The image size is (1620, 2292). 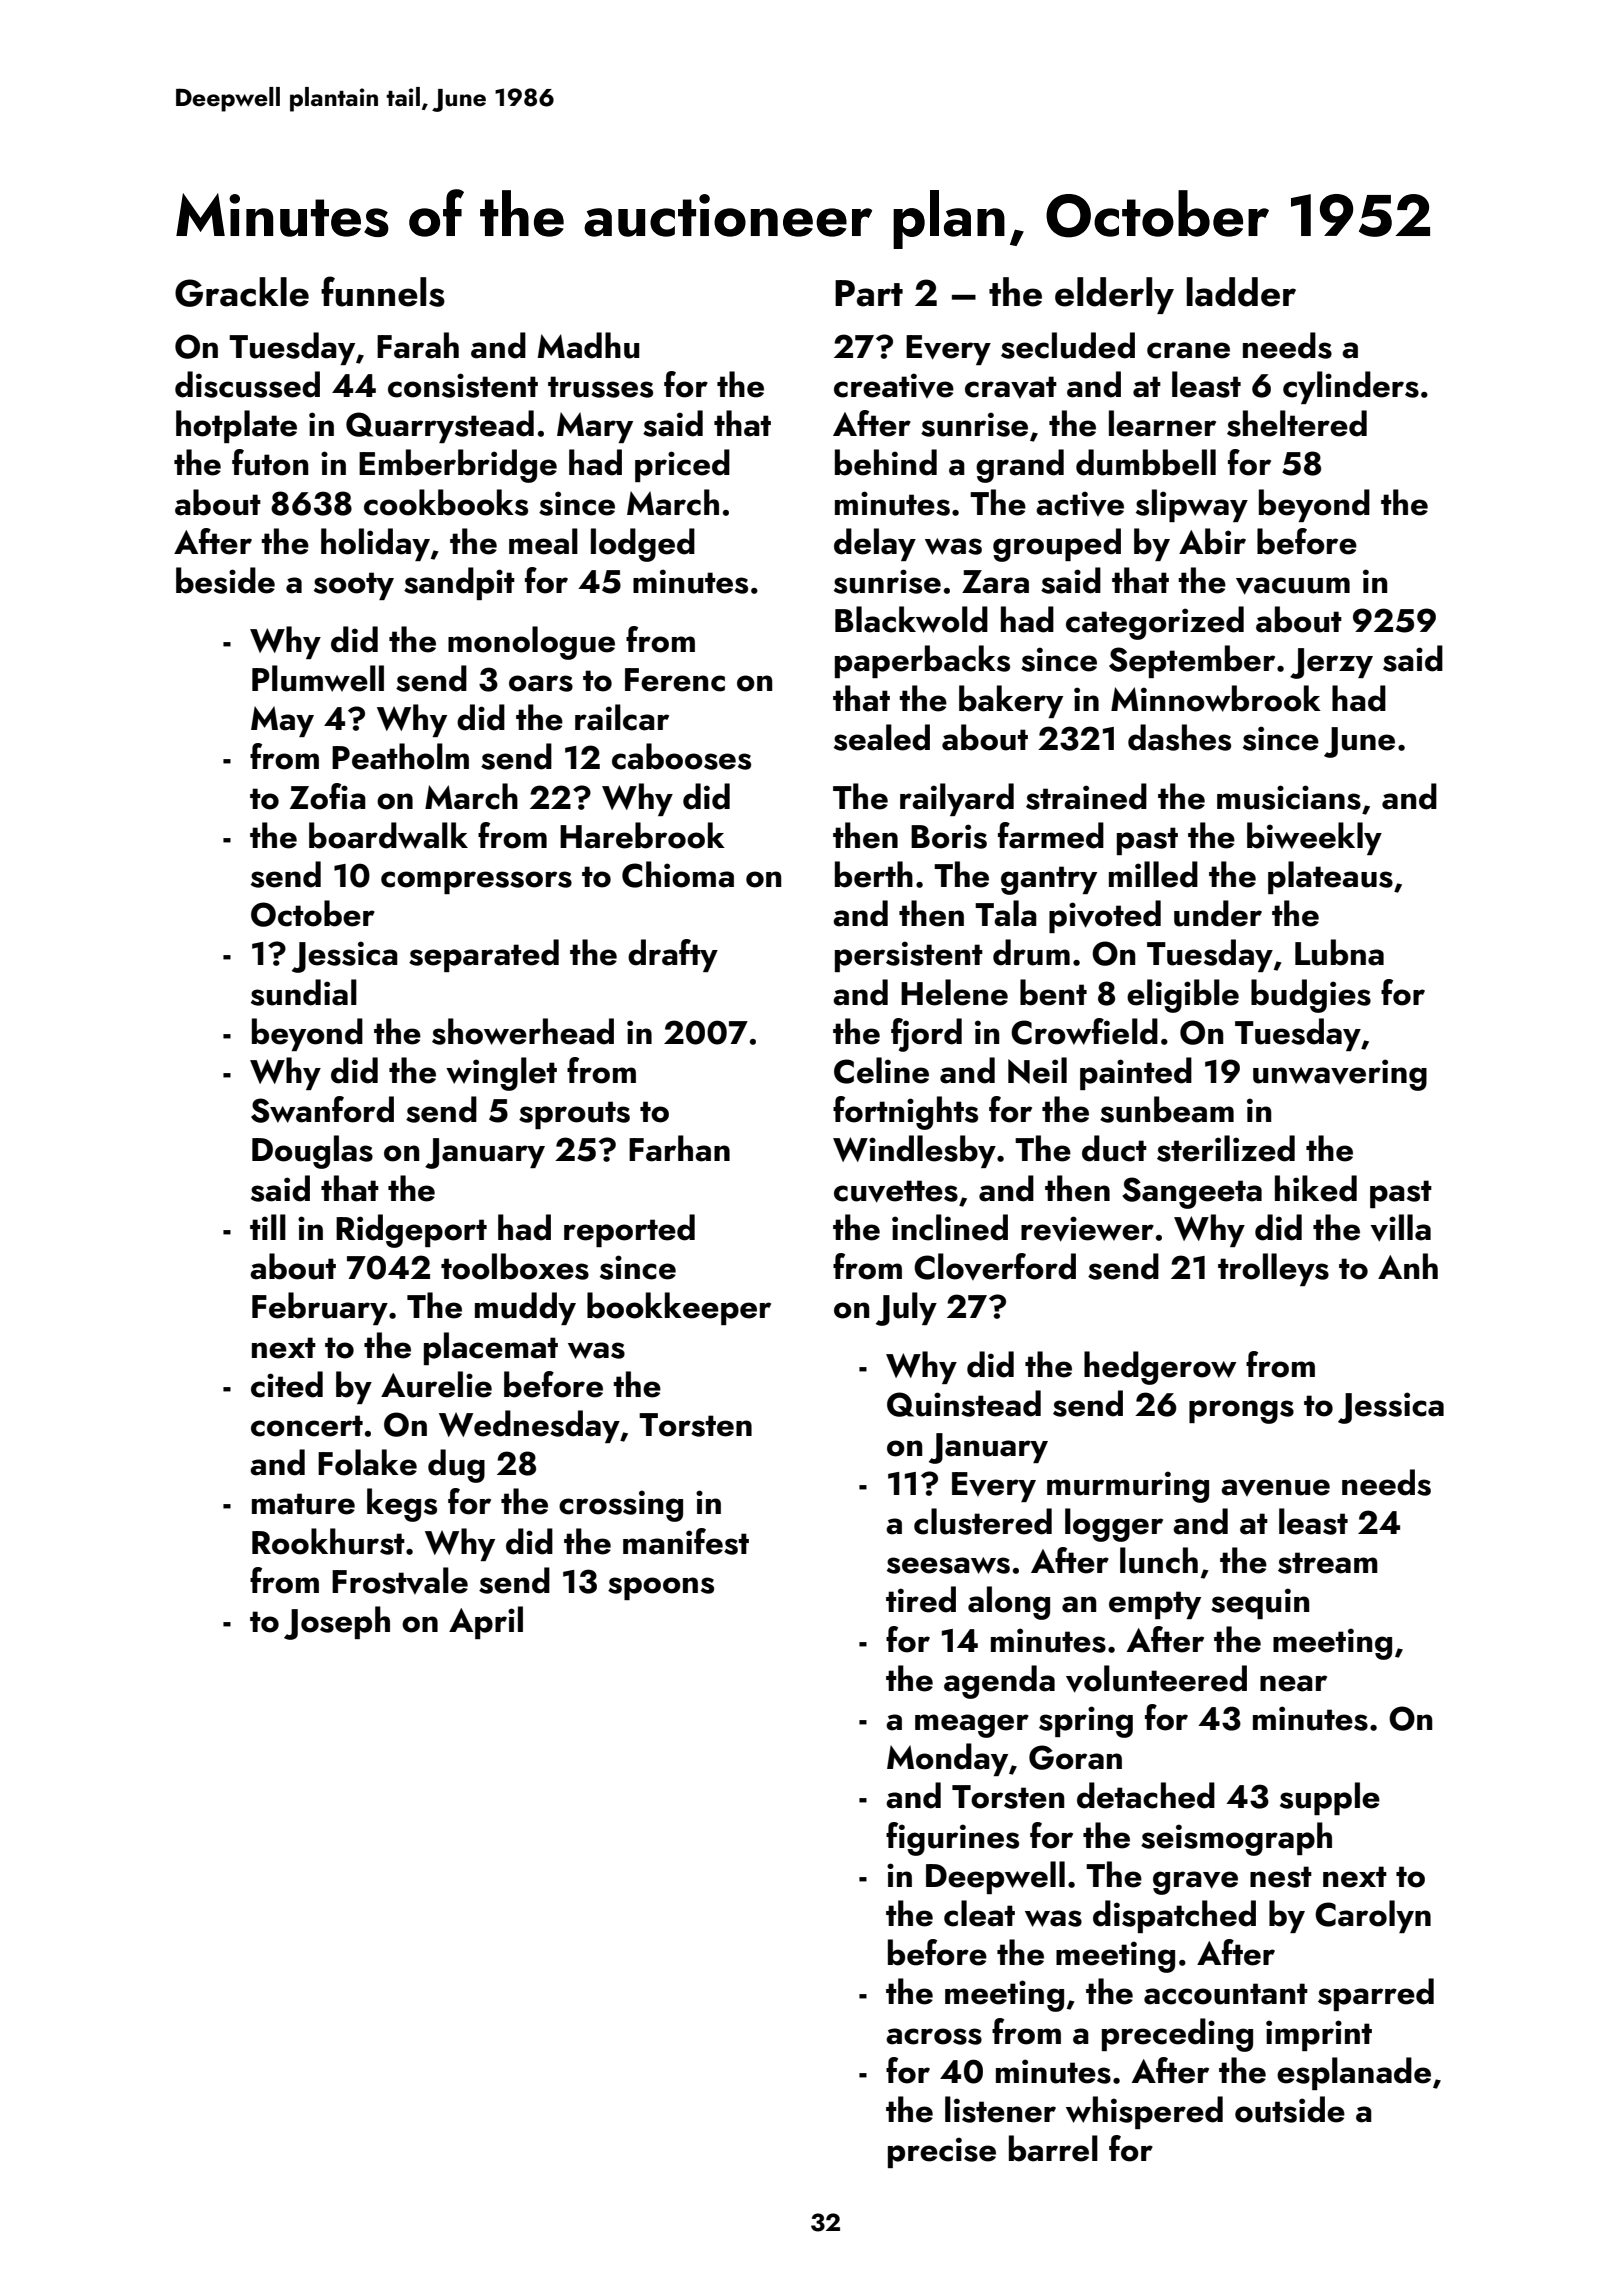 What do you see at coordinates (304, 992) in the screenshot?
I see `sundial` at bounding box center [304, 992].
